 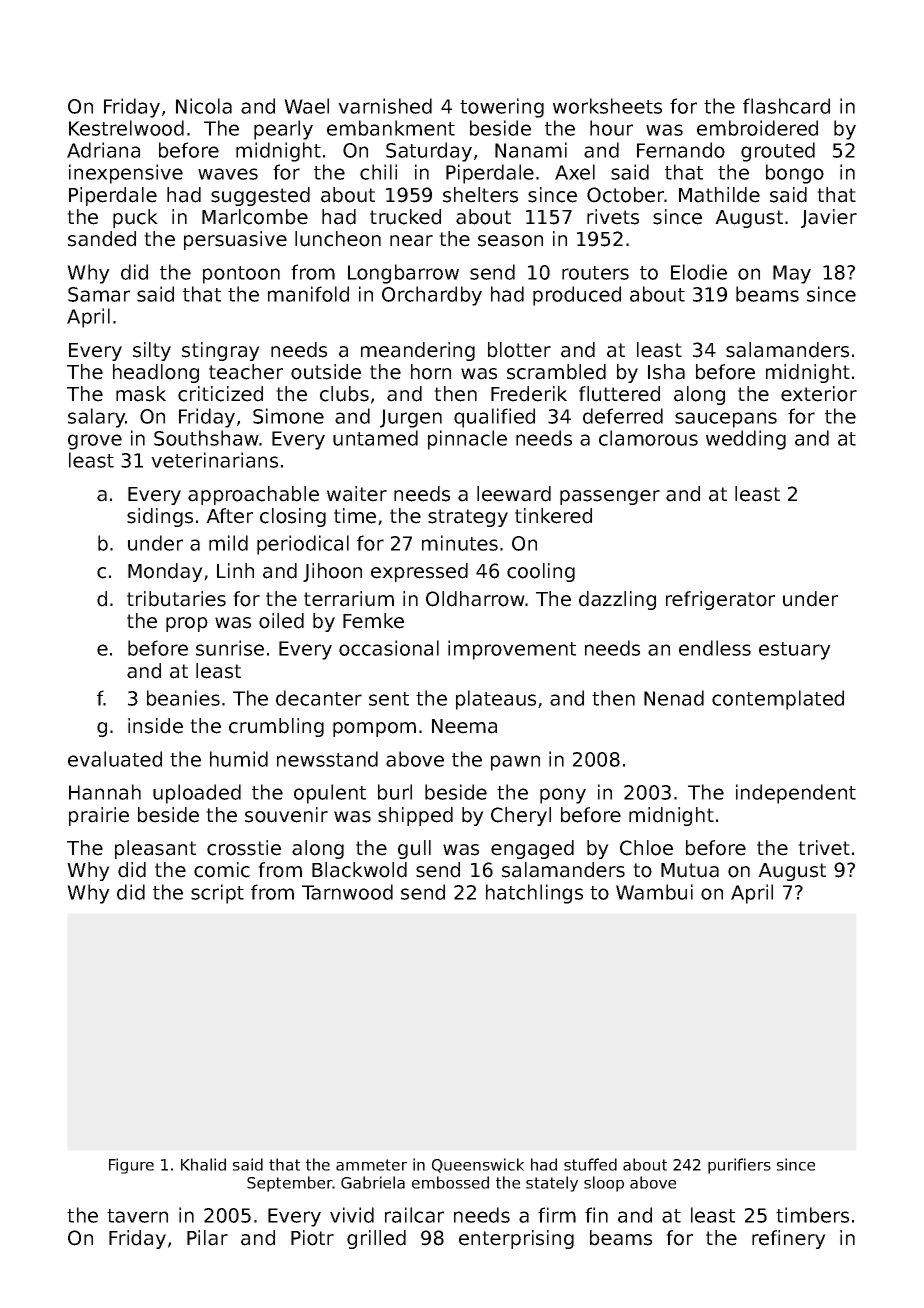 I want to click on refrigerator, so click(x=720, y=600).
